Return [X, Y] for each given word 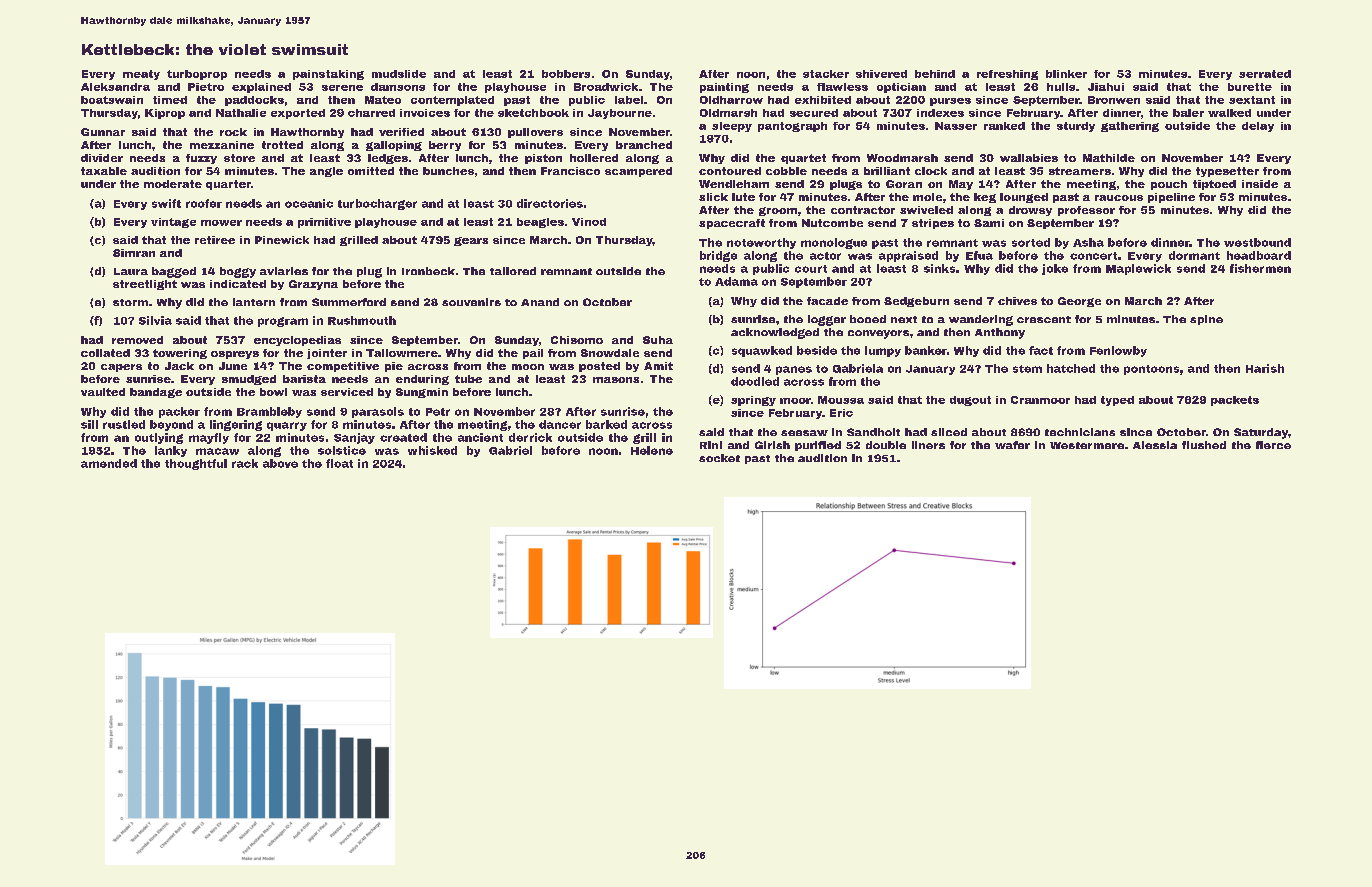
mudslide [399, 74]
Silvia [155, 320]
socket [719, 458]
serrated [1265, 74]
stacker [826, 74]
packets [1235, 401]
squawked [762, 351]
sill [89, 424]
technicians [1080, 432]
